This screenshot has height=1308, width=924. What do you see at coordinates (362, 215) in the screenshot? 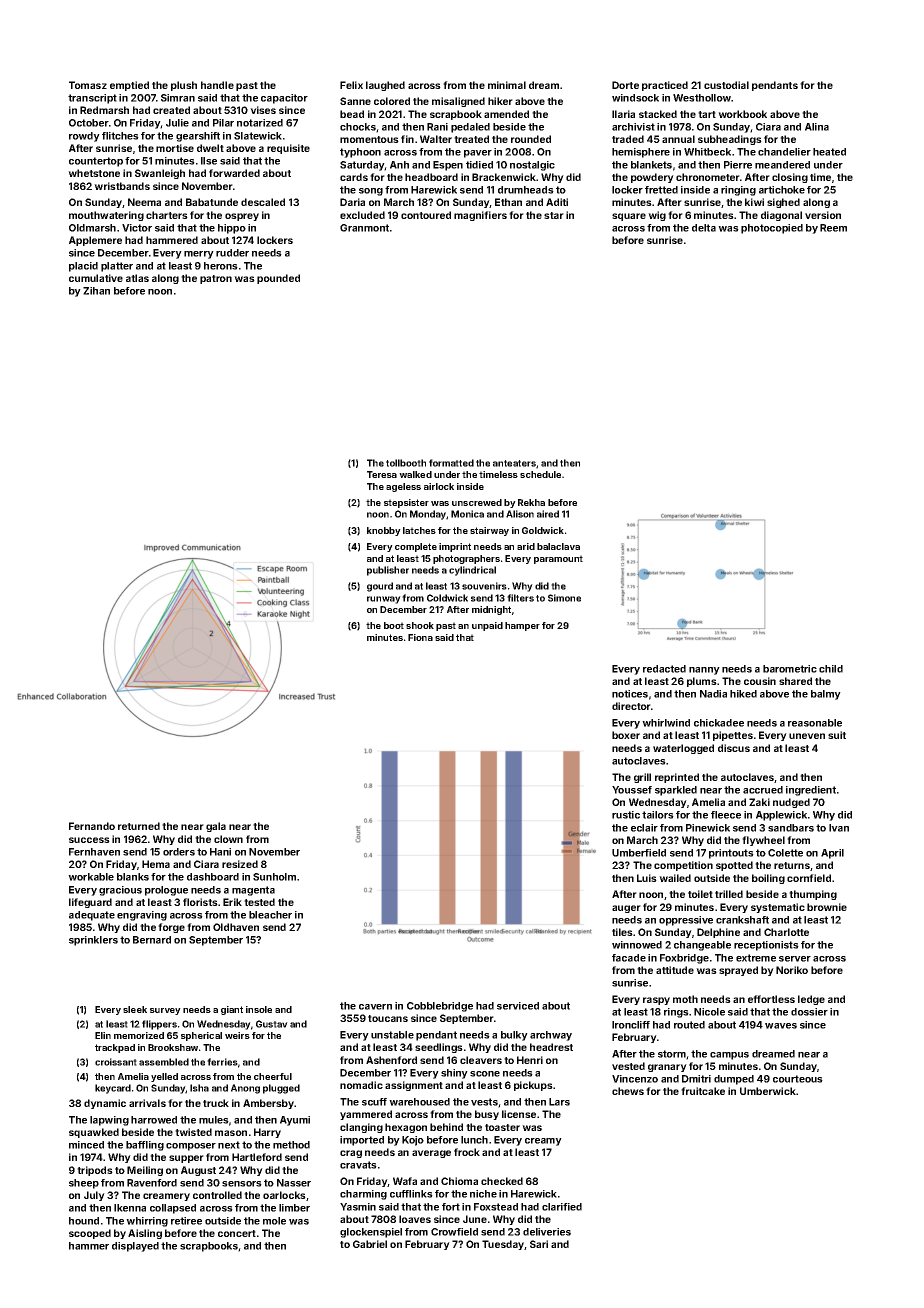
I see `excluded` at bounding box center [362, 215].
